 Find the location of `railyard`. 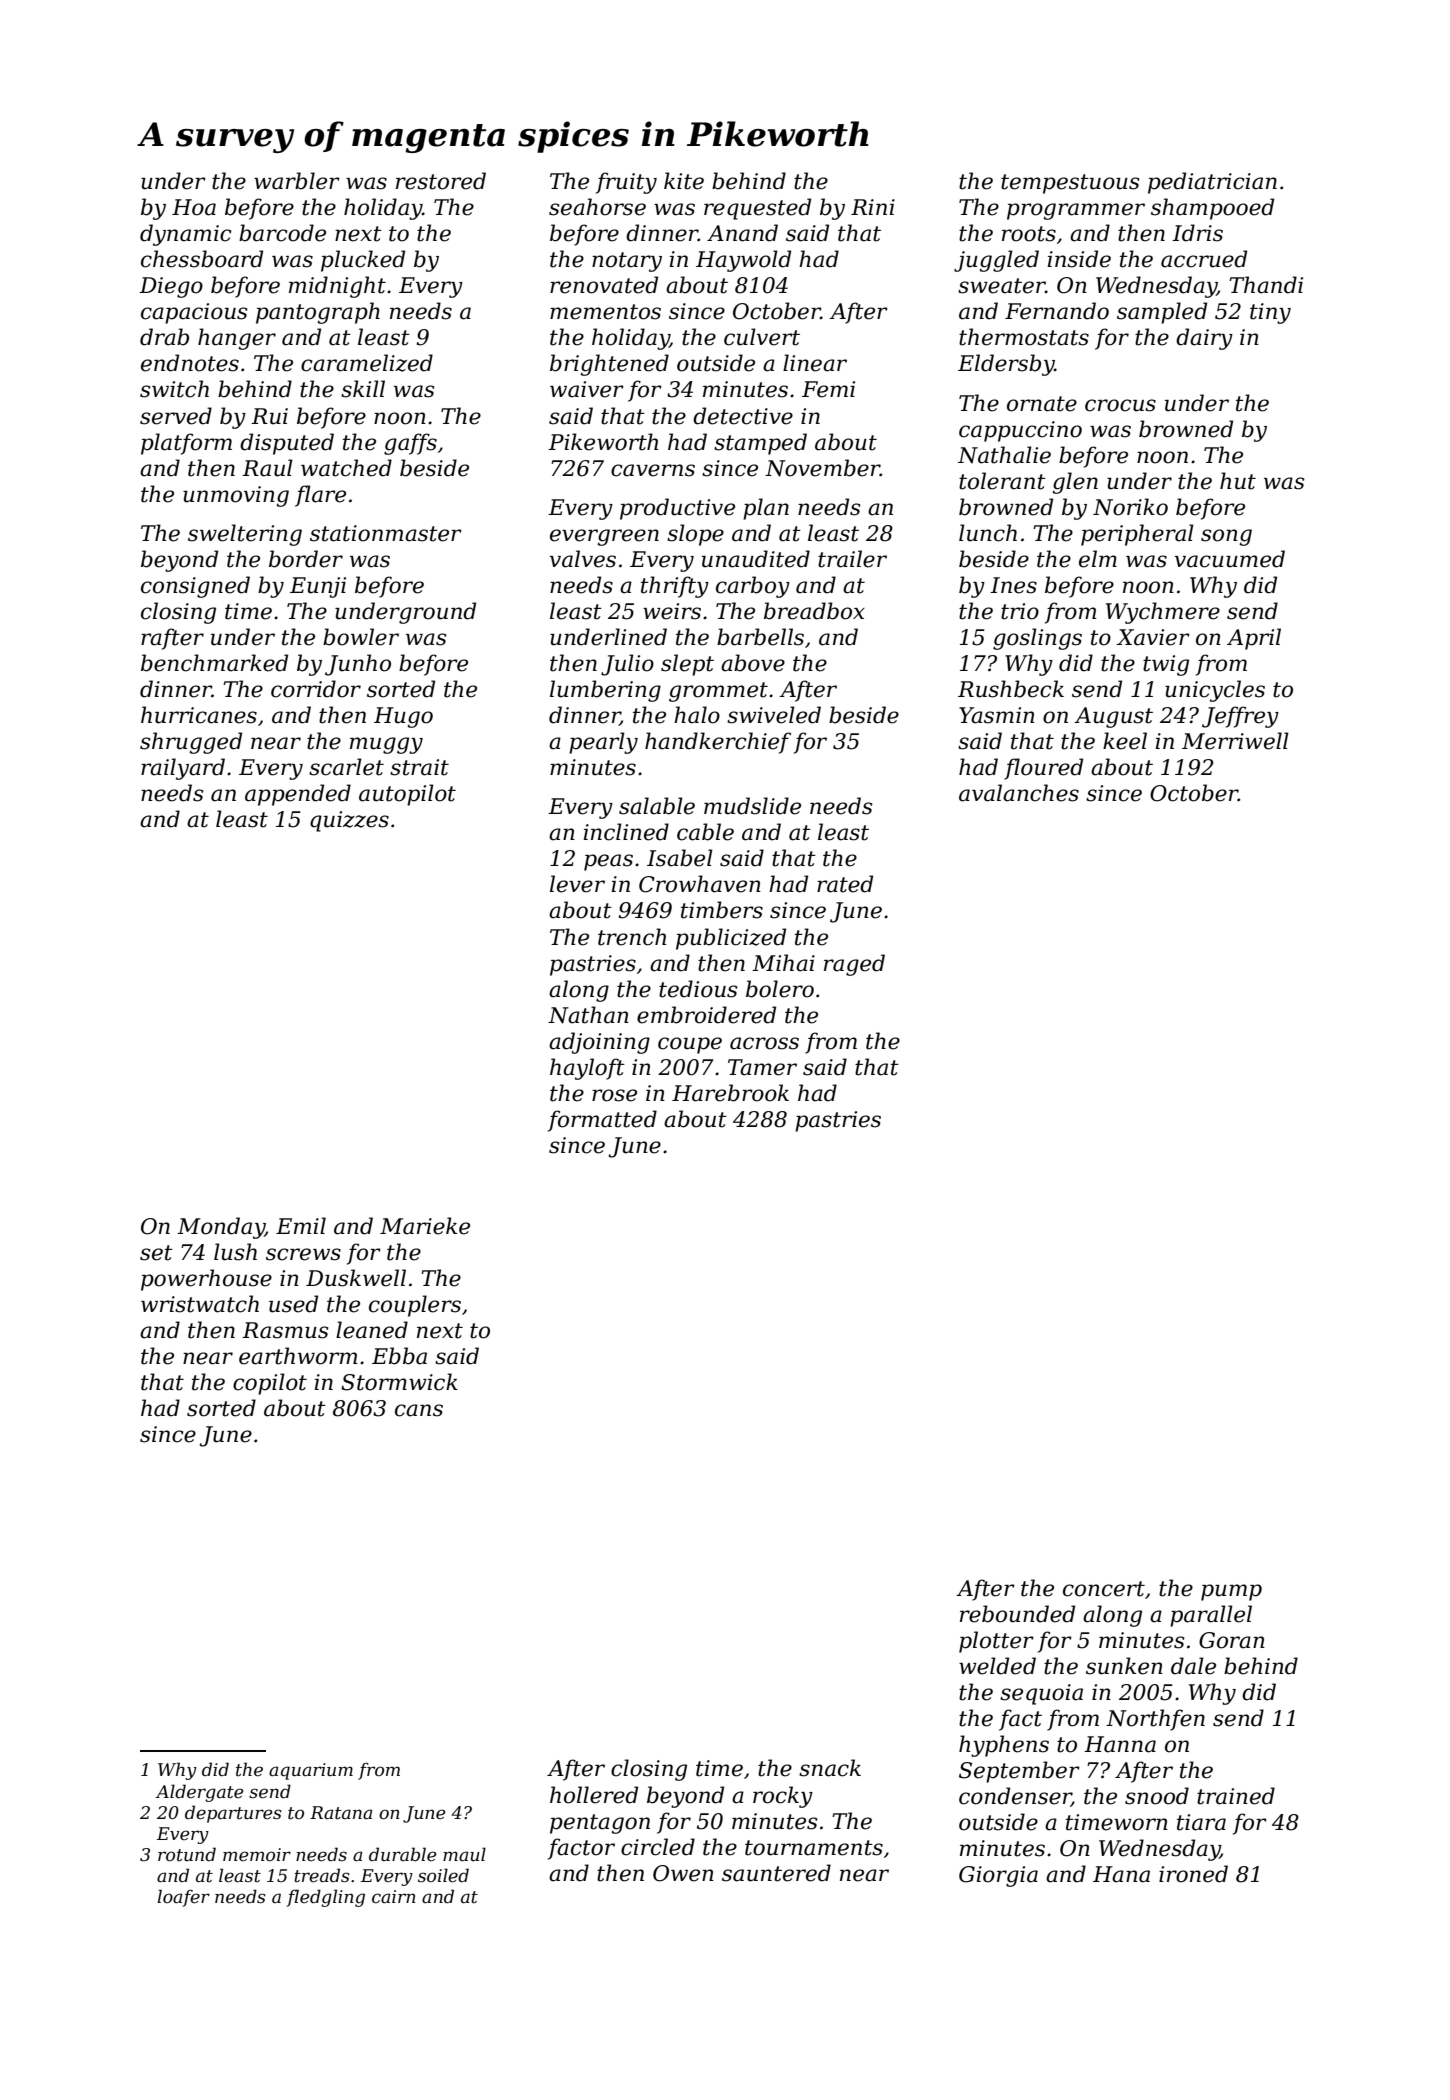

railyard is located at coordinates (183, 769).
